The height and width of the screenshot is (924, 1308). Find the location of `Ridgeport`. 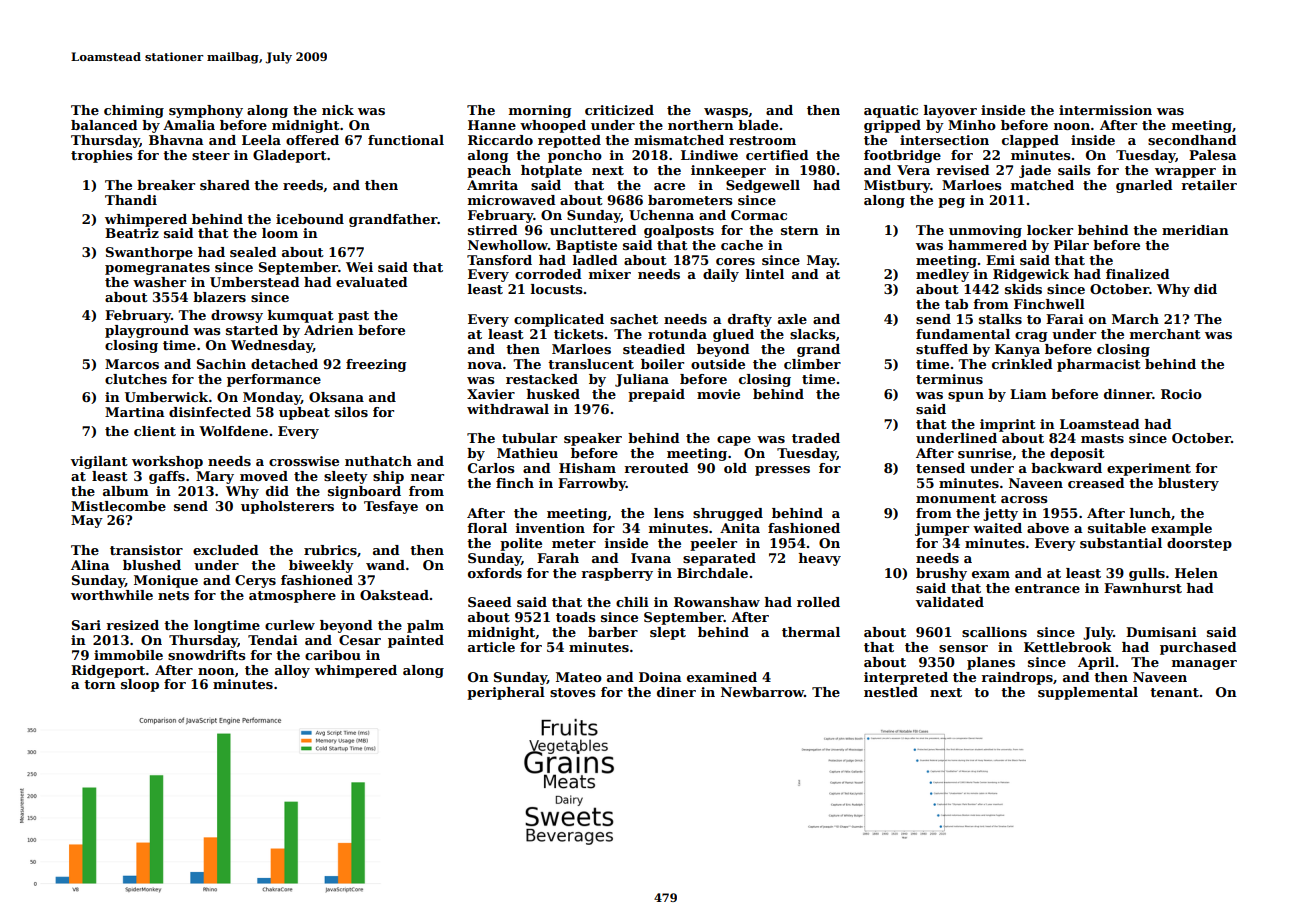

Ridgeport is located at coordinates (108, 671).
